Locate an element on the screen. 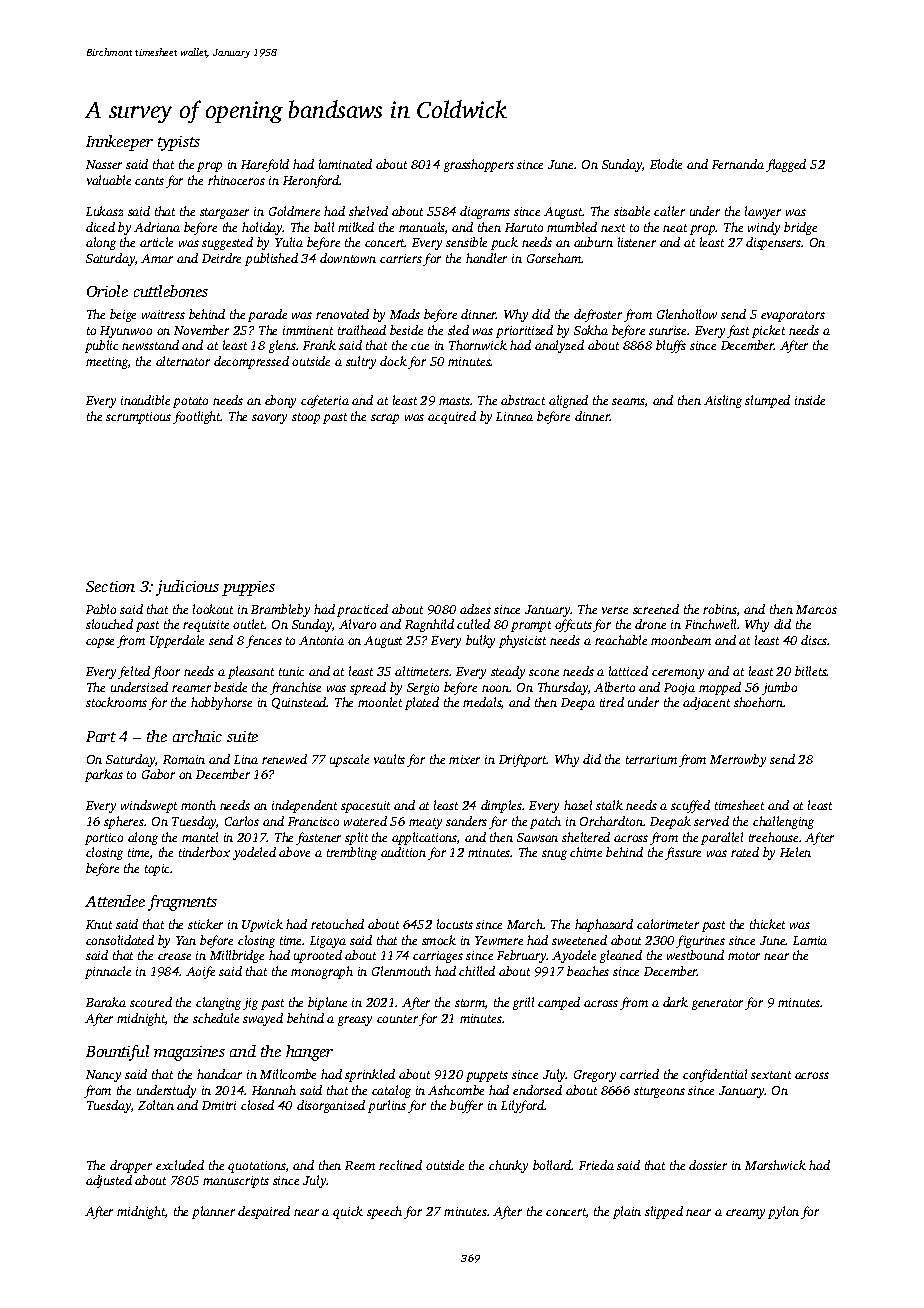 Image resolution: width=924 pixels, height=1308 pixels. split is located at coordinates (356, 838).
